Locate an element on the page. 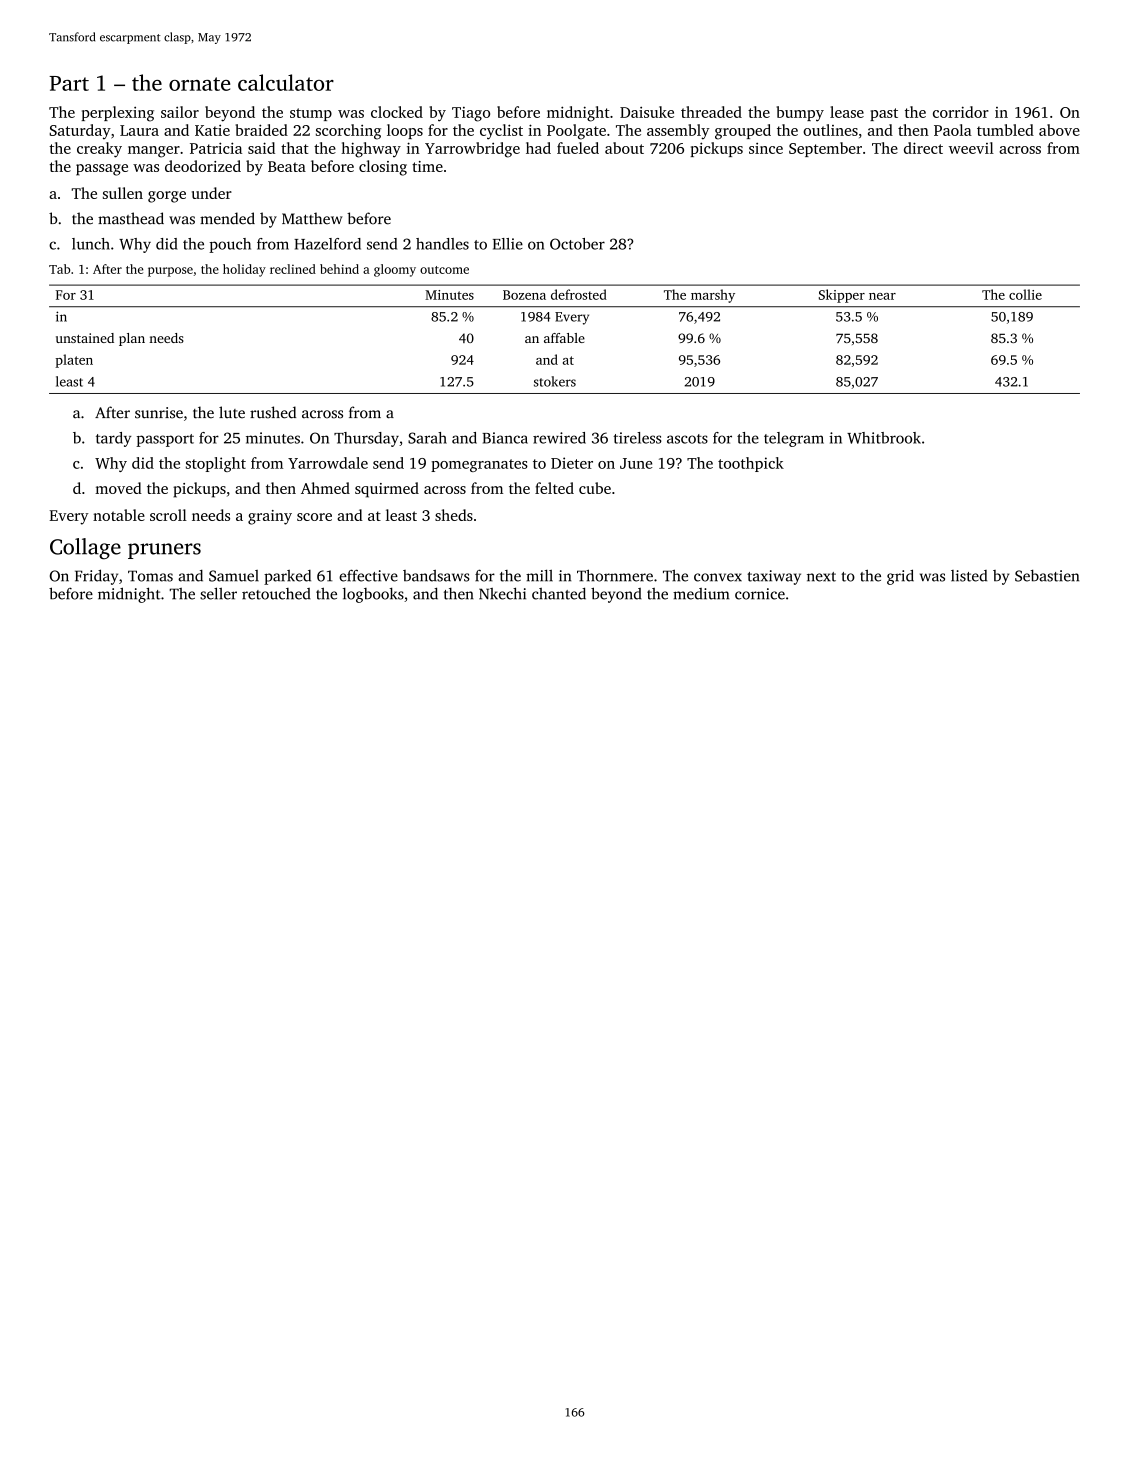  plan is located at coordinates (132, 339).
